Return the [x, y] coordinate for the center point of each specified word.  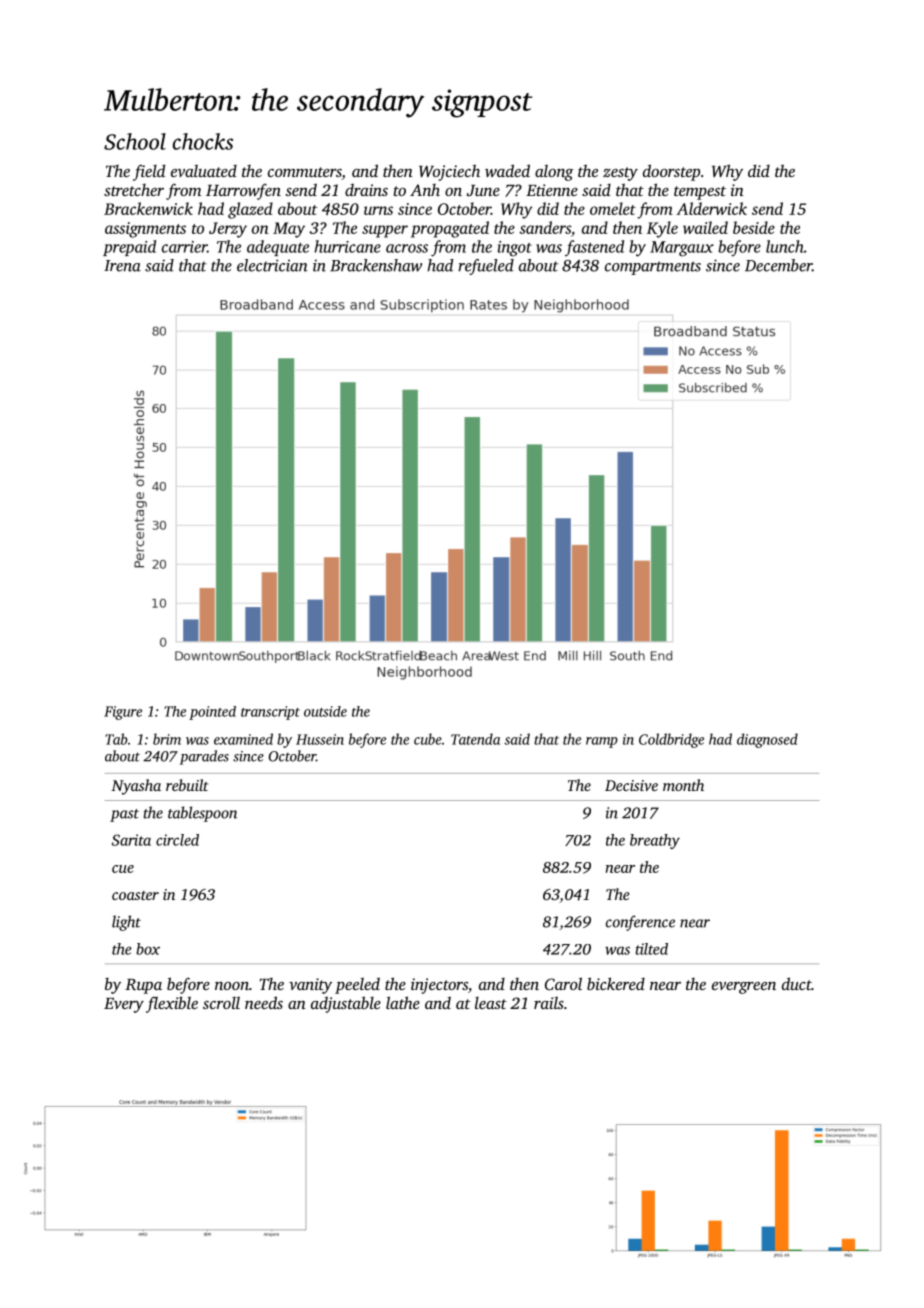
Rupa [143, 986]
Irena [122, 266]
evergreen [744, 988]
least [491, 1003]
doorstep [671, 172]
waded [507, 170]
